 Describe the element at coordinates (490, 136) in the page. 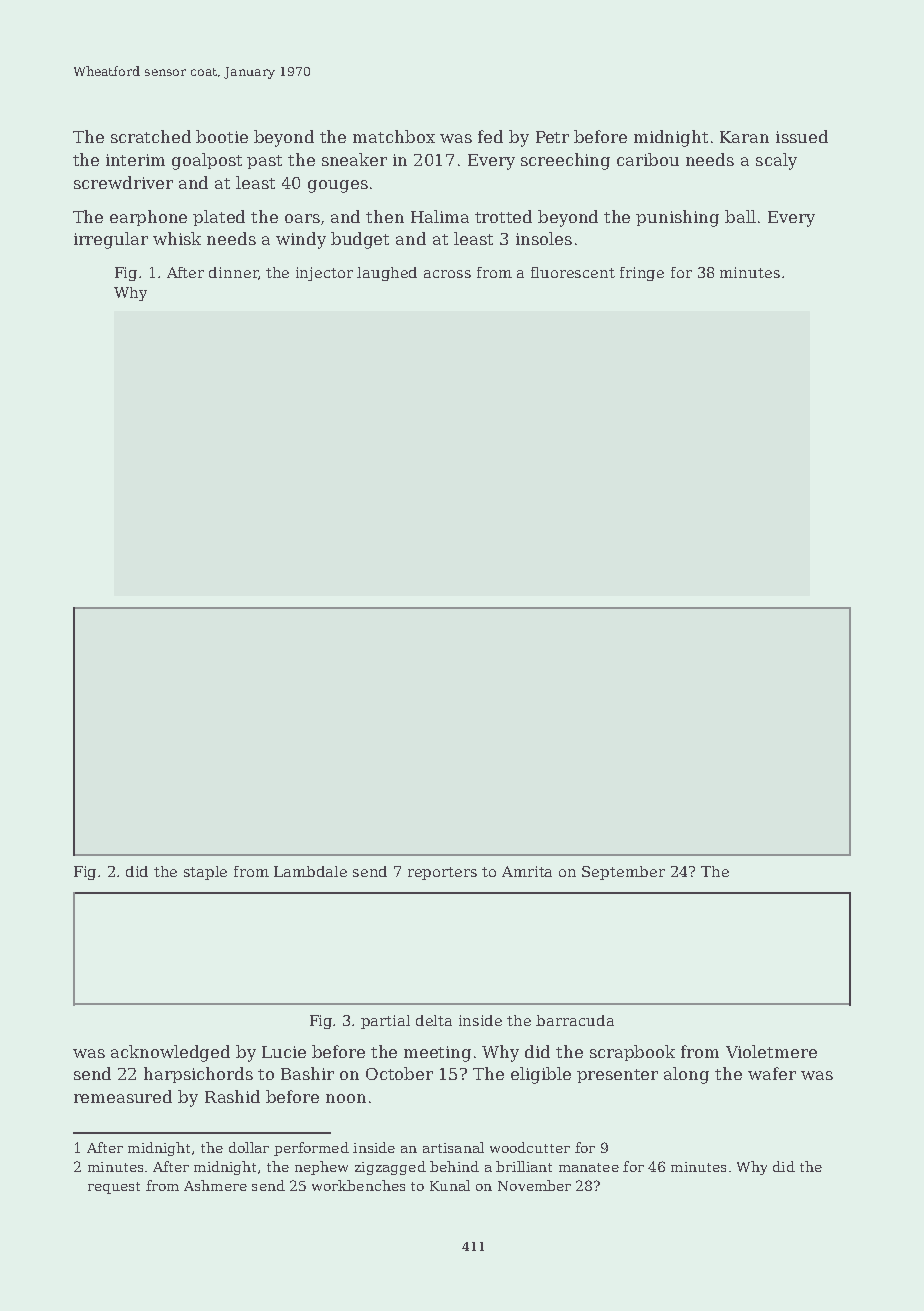

I see `fed` at that location.
